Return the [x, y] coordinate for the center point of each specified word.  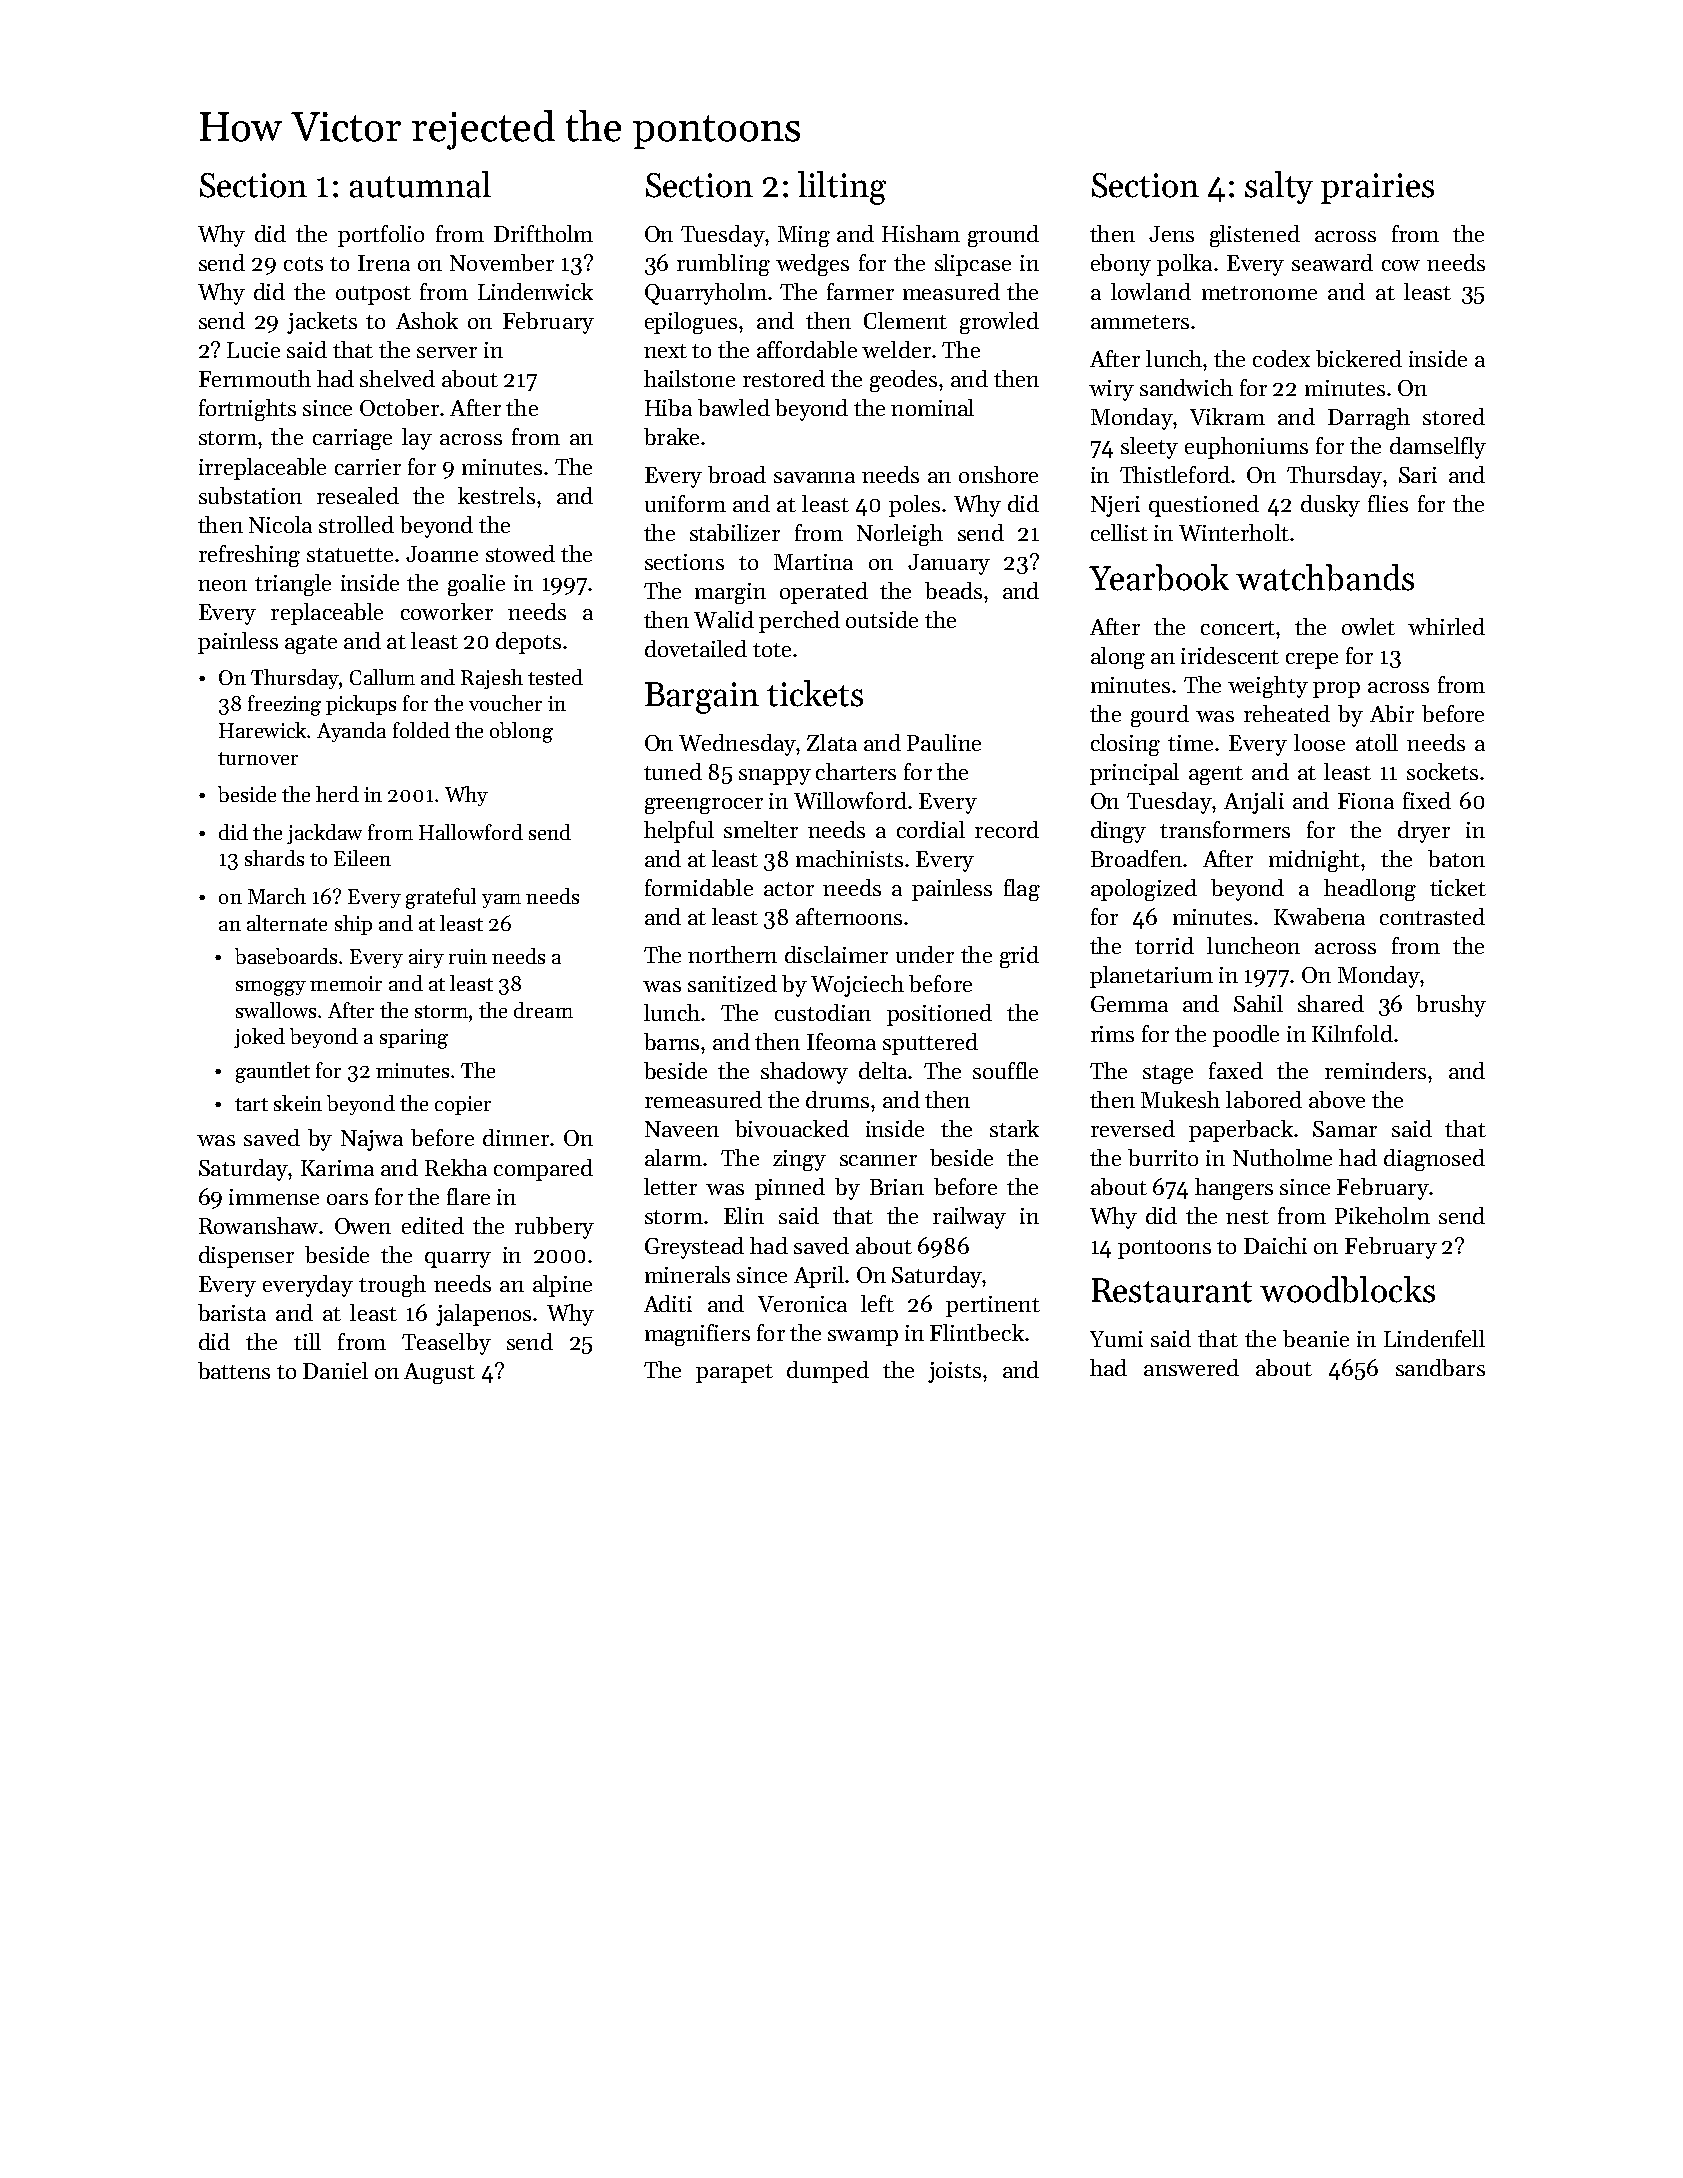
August [439, 1373]
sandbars [1440, 1367]
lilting [842, 188]
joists [954, 1372]
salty [1279, 187]
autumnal [420, 184]
